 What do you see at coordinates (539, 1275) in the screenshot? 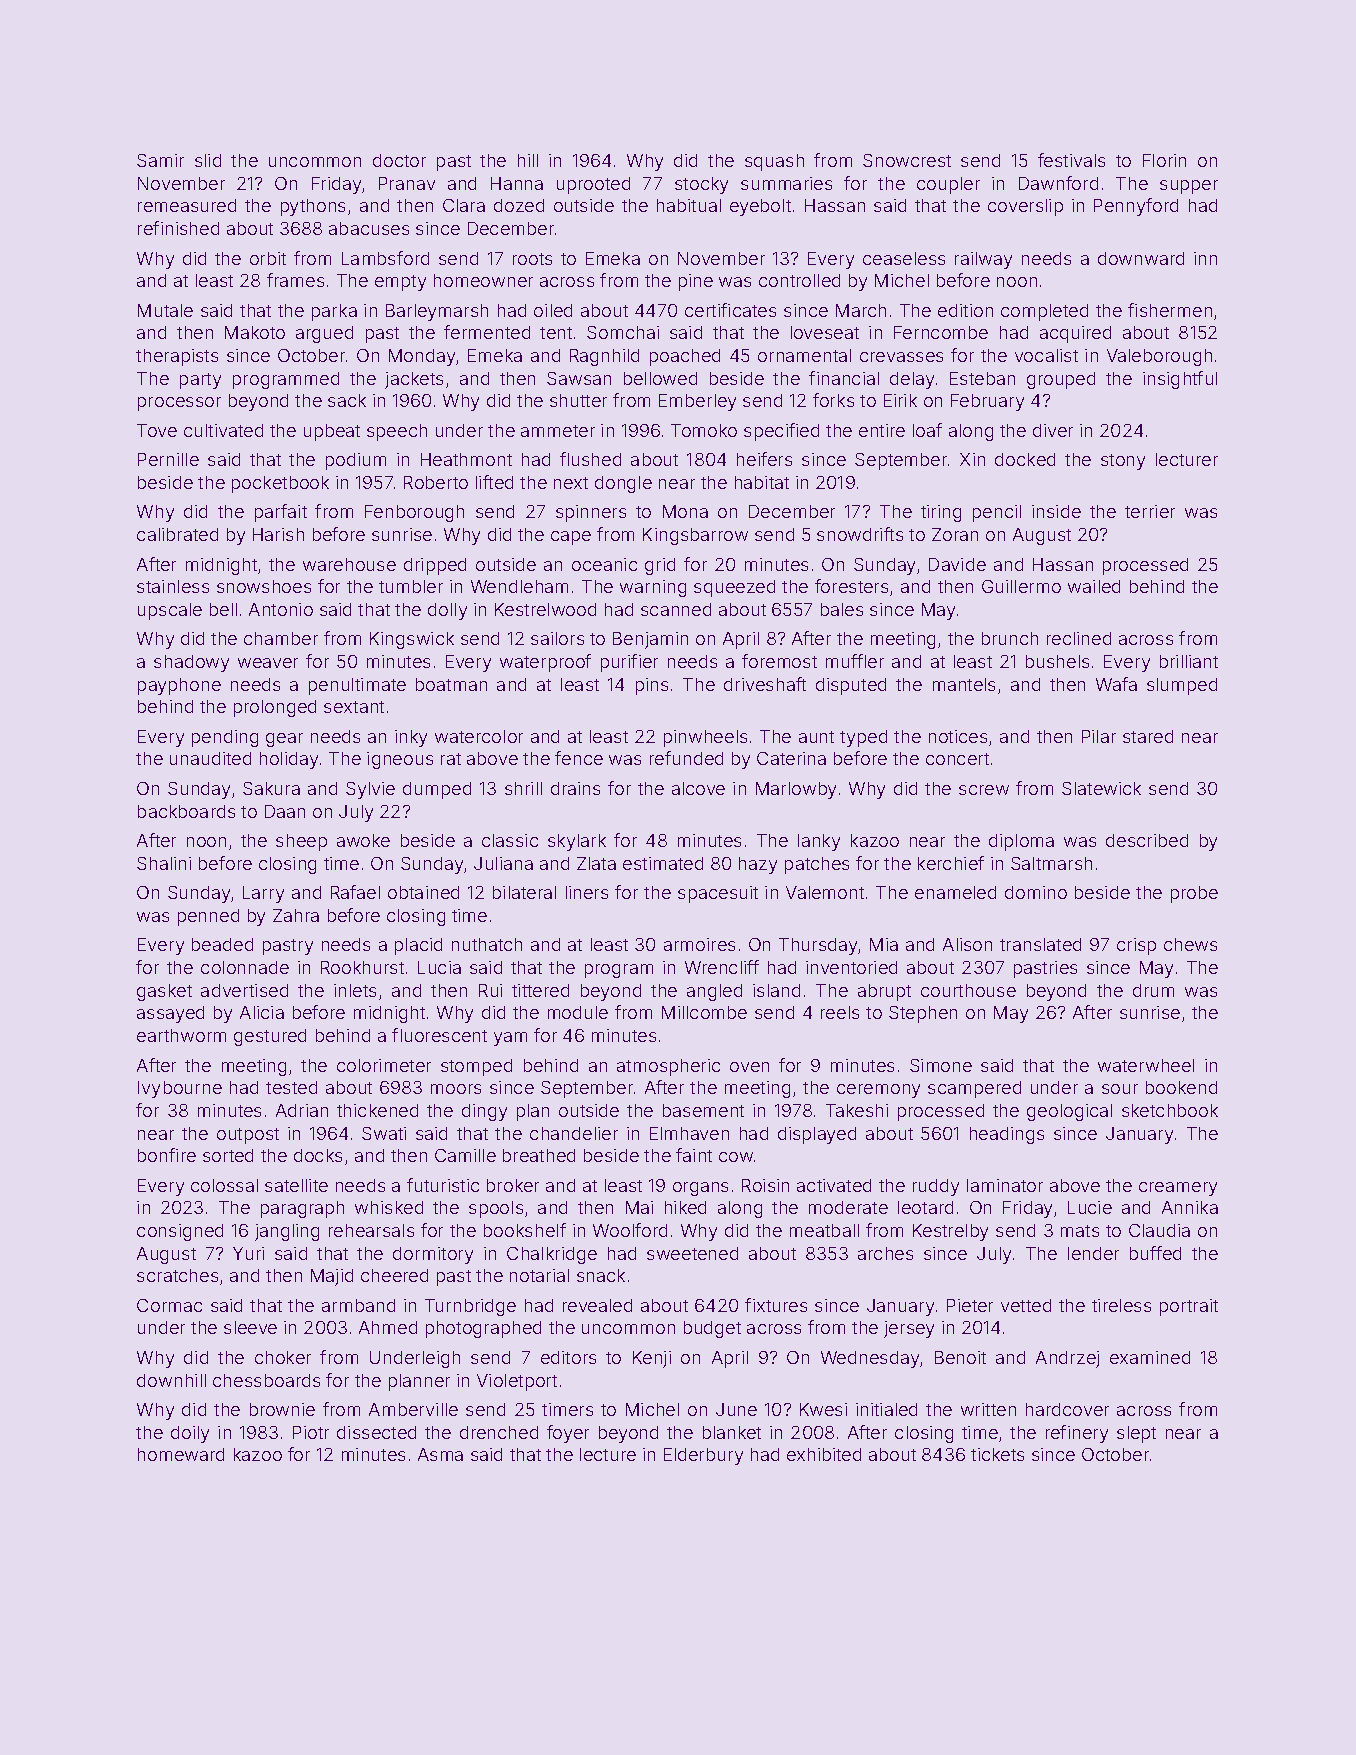
I see `notarial` at bounding box center [539, 1275].
